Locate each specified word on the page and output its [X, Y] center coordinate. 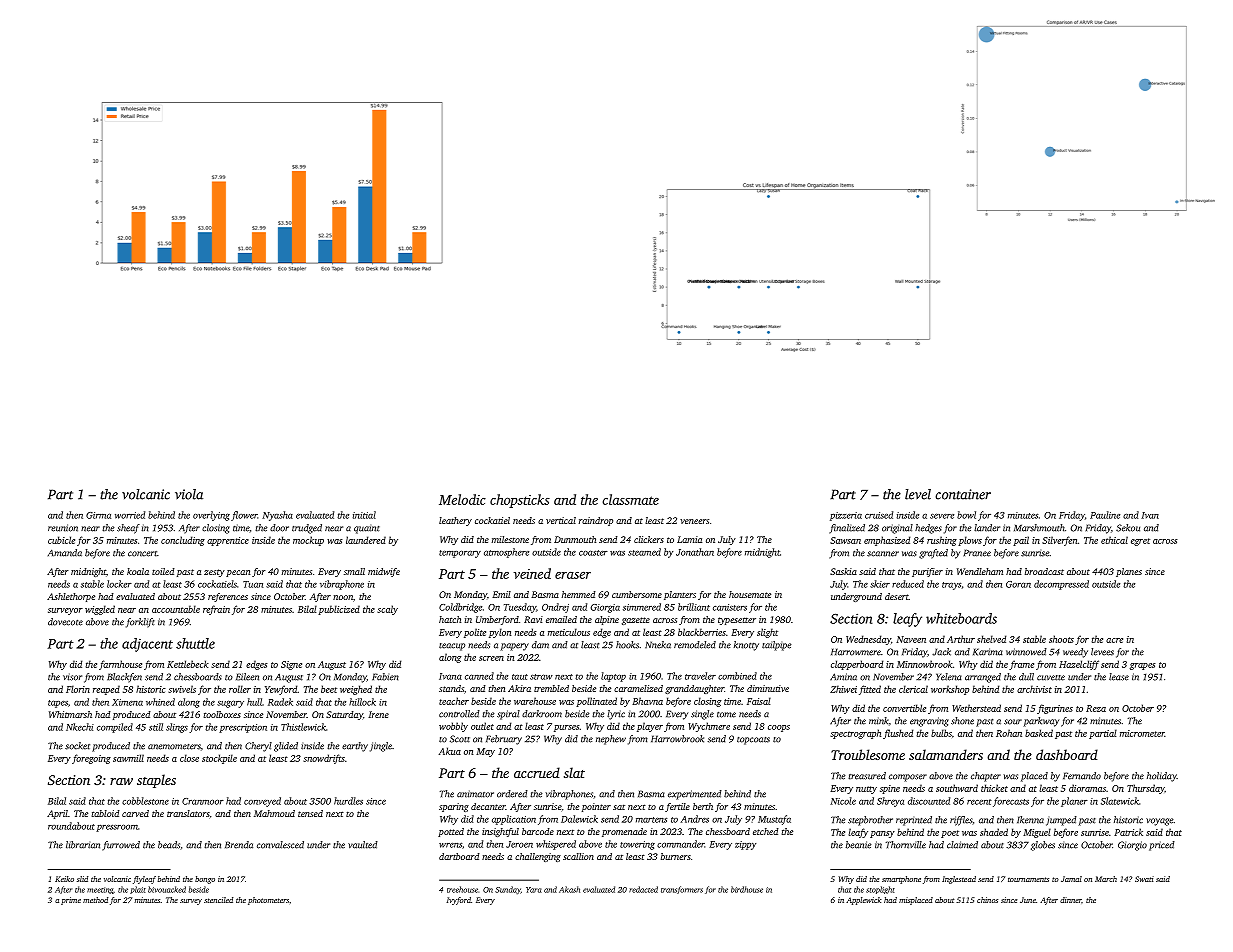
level [918, 494]
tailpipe [776, 646]
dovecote [65, 622]
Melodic [462, 499]
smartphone [901, 880]
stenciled [218, 900]
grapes [1143, 666]
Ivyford [459, 901]
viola [189, 494]
